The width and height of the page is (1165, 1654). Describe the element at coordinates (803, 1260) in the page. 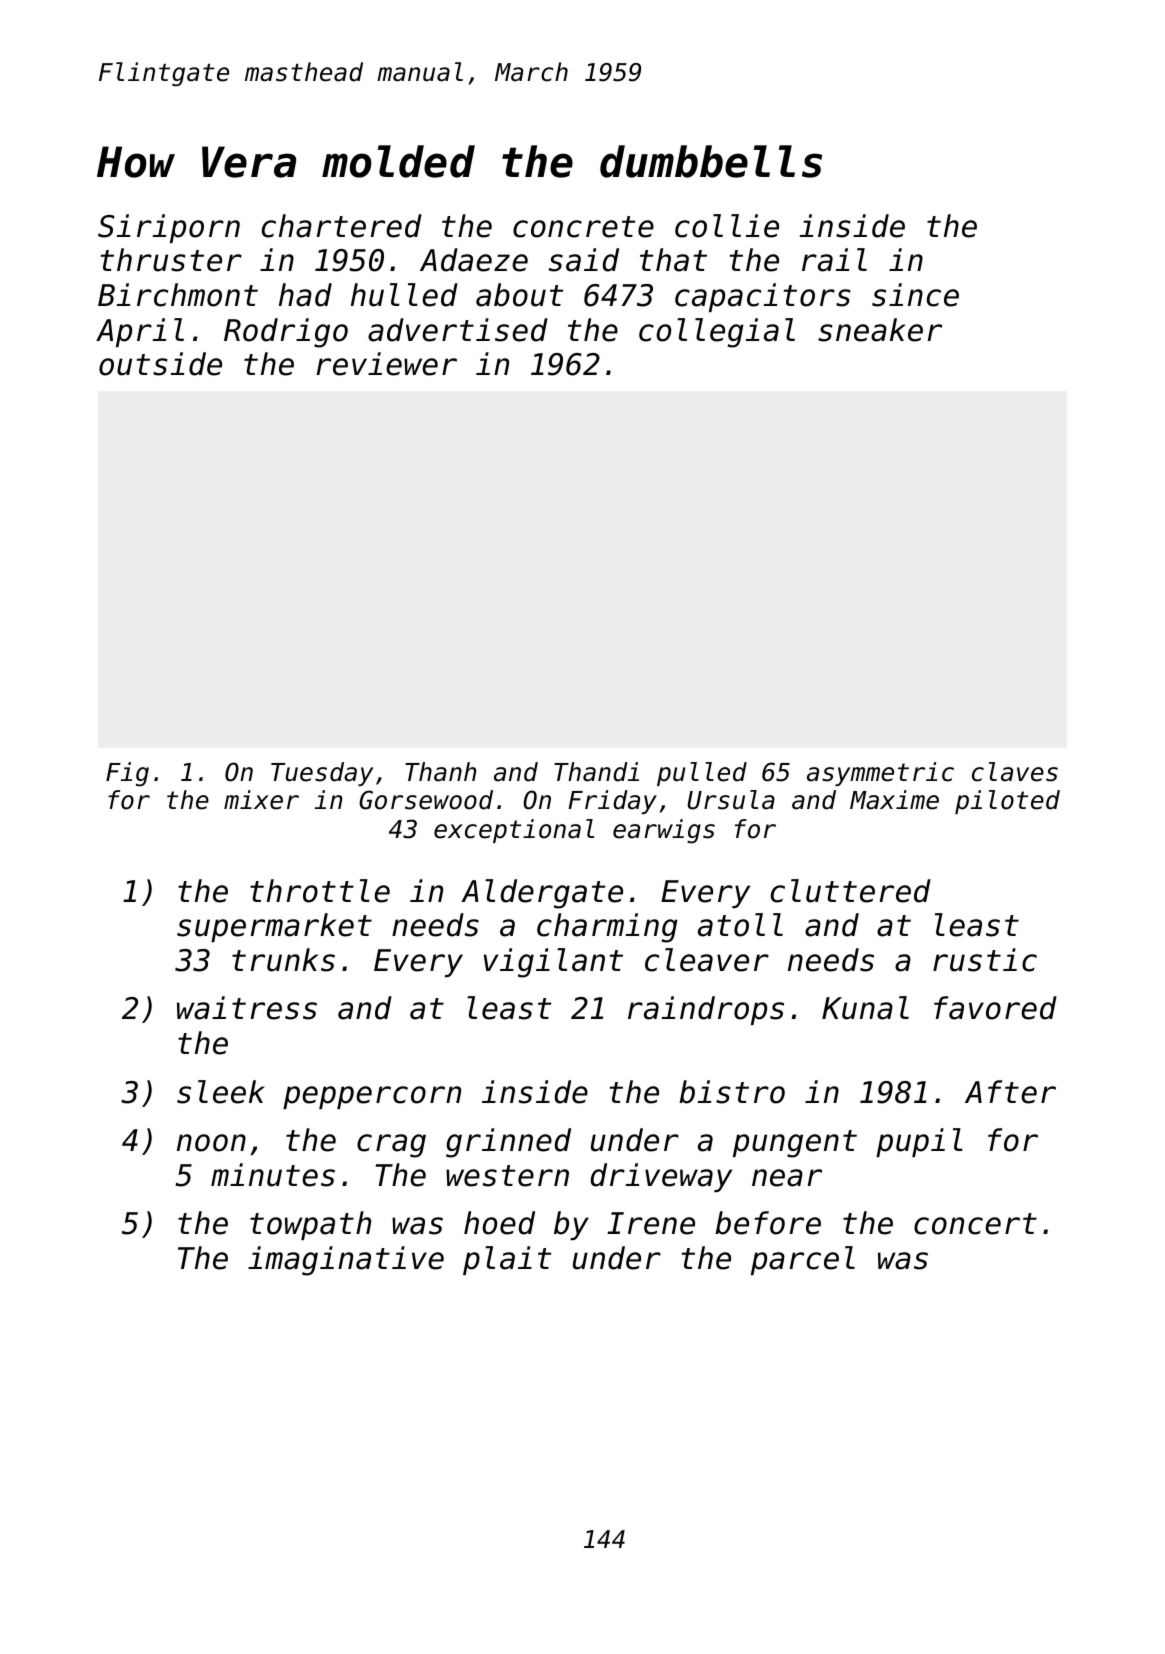

I see `parcel` at that location.
